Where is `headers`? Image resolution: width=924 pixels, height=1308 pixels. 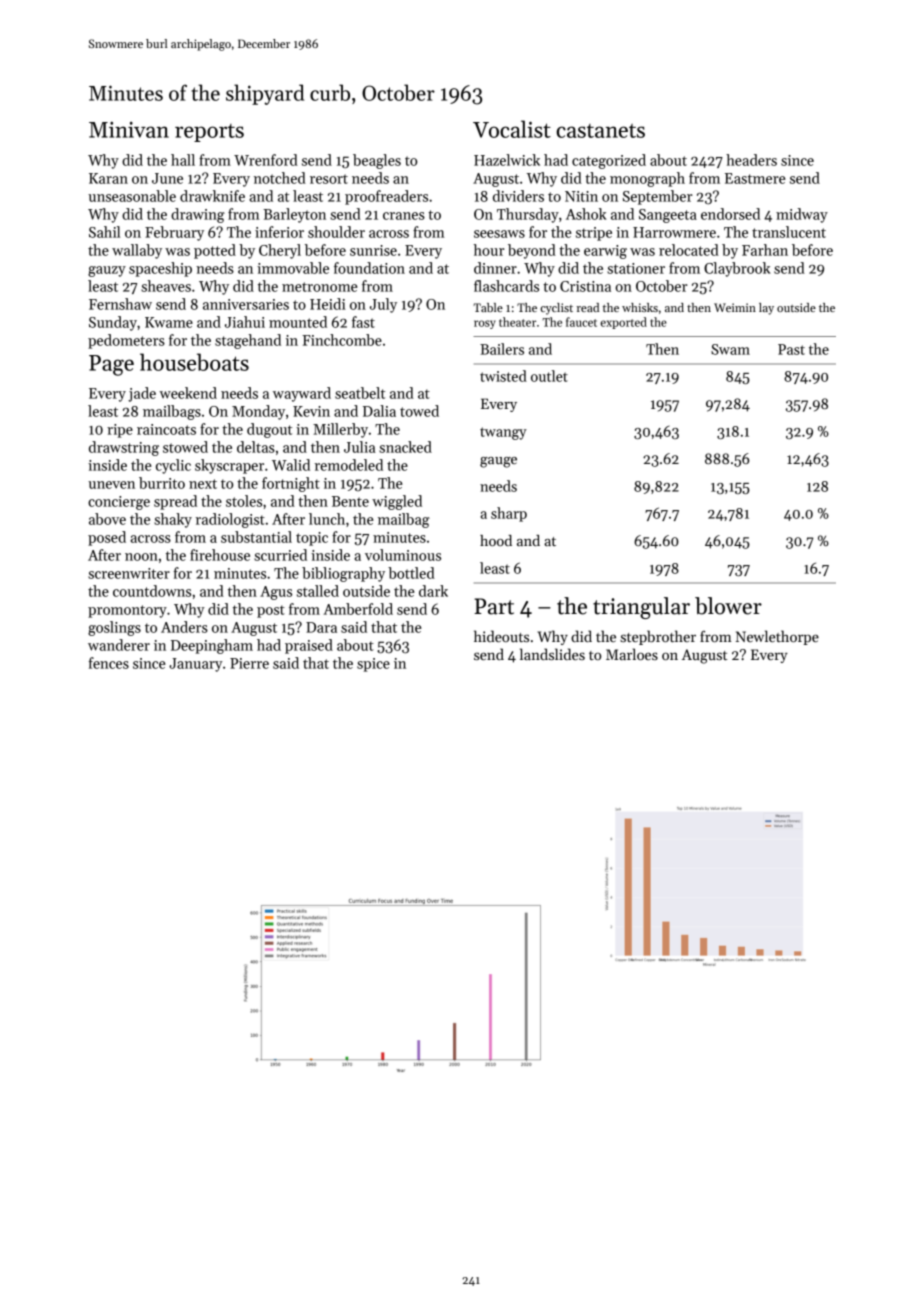 headers is located at coordinates (751, 160).
